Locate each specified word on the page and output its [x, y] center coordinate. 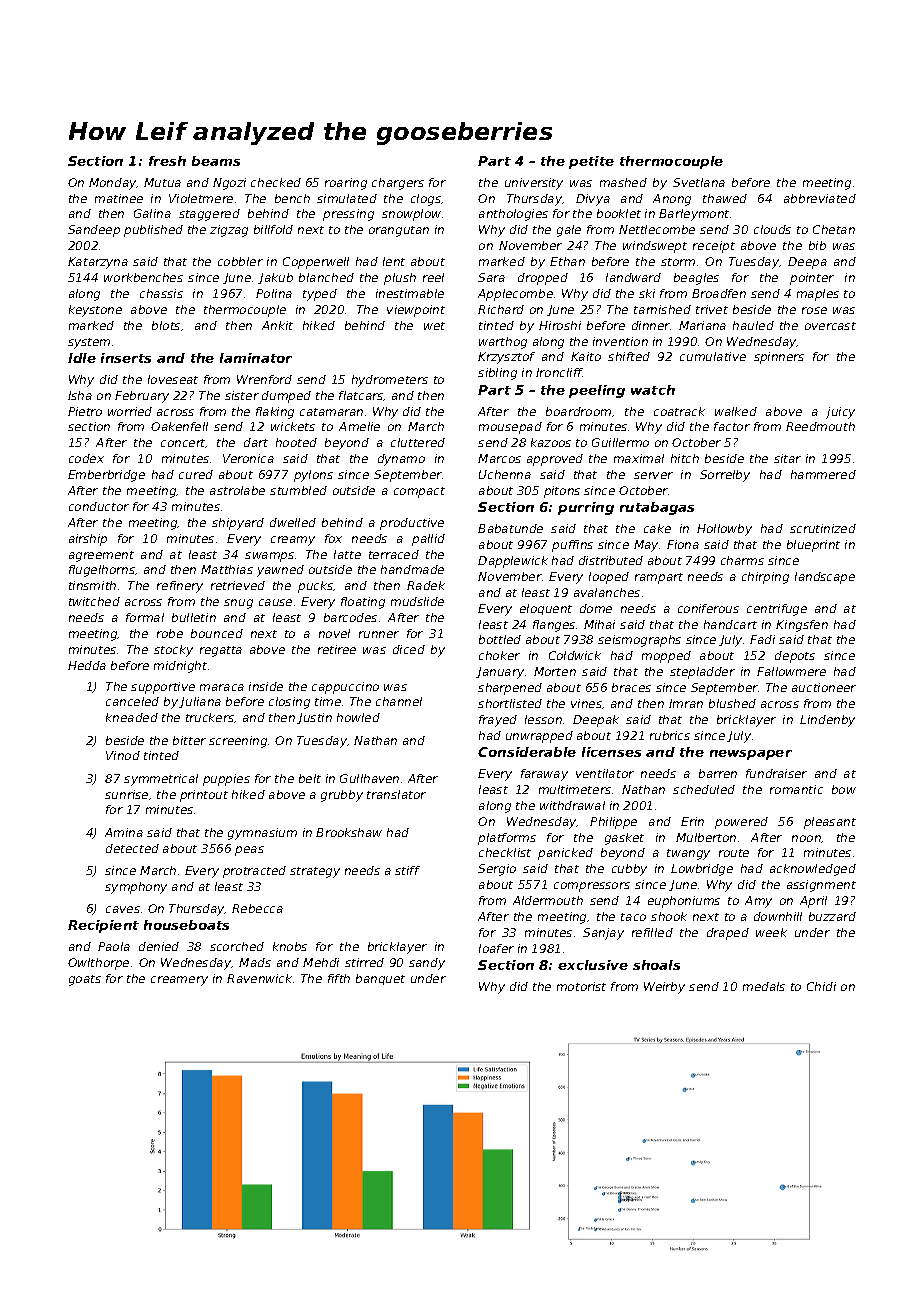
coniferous [708, 608]
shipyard [238, 524]
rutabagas [657, 508]
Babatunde [510, 528]
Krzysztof [506, 358]
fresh [167, 161]
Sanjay [603, 934]
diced [409, 649]
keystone [95, 311]
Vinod [123, 755]
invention [620, 341]
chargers [398, 184]
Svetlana [699, 182]
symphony [136, 888]
